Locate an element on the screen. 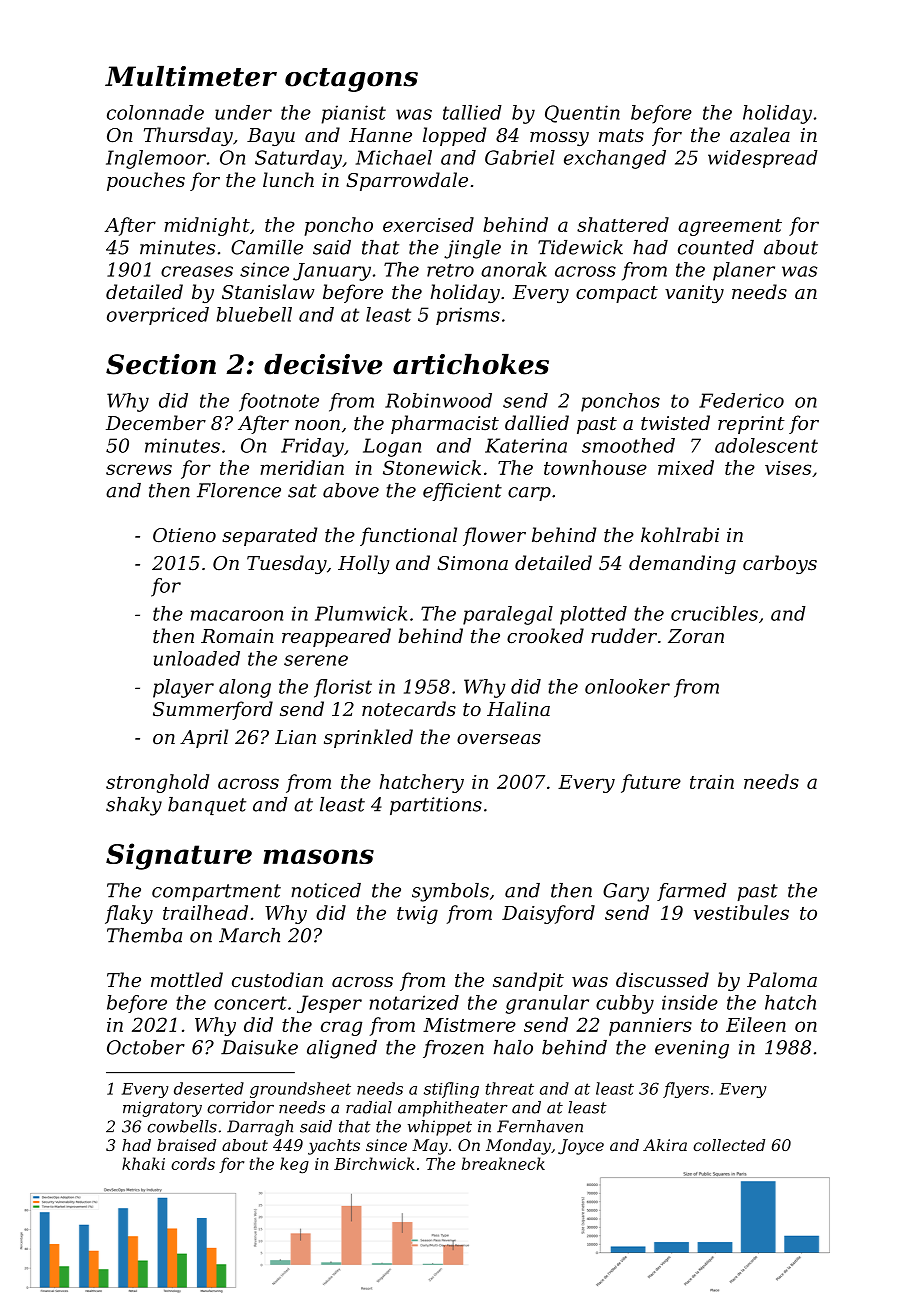 This screenshot has width=924, height=1314. Romain is located at coordinates (237, 636).
